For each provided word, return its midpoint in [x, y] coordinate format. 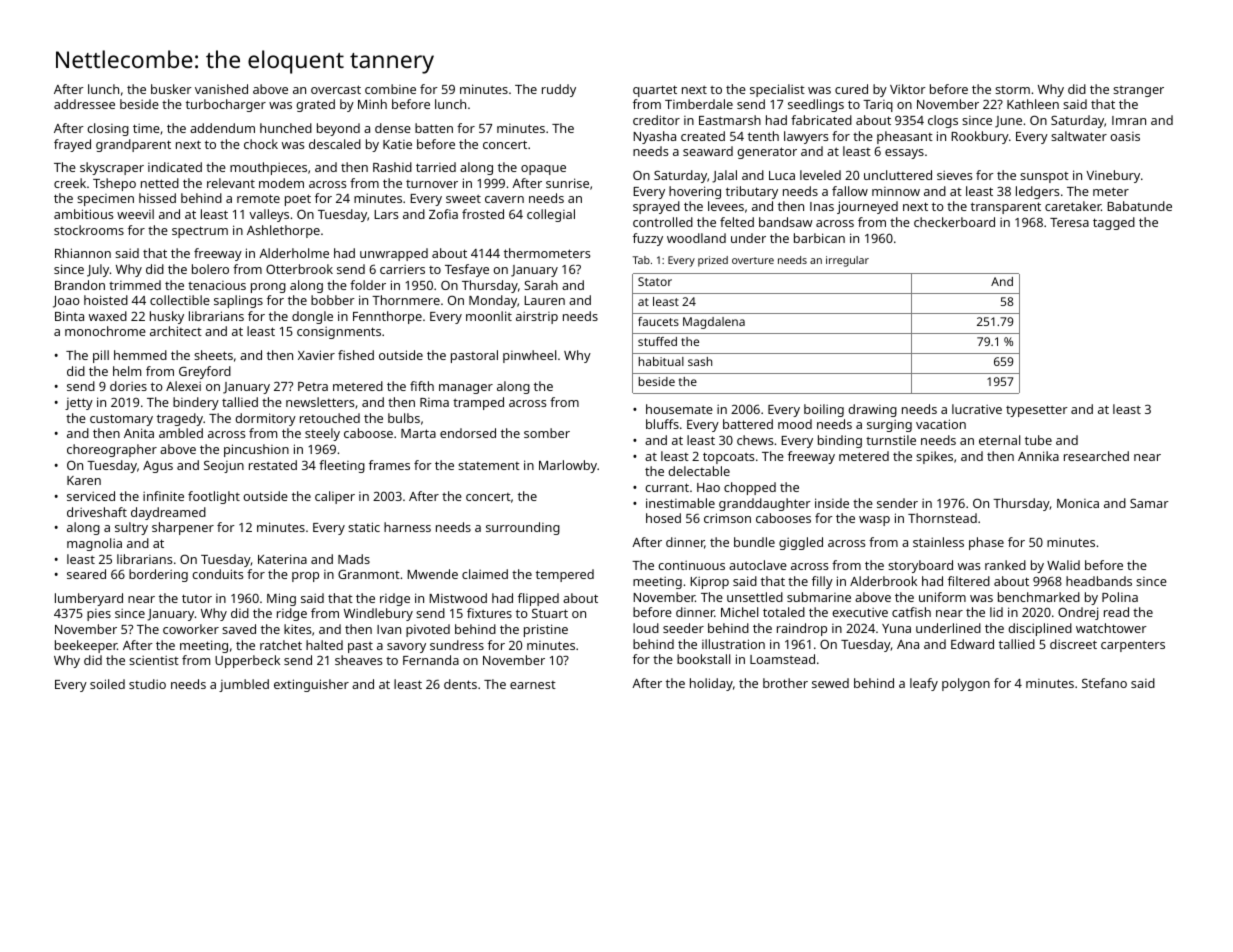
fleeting [342, 466]
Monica [1078, 503]
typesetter [1037, 411]
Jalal [724, 176]
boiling [824, 410]
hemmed [140, 355]
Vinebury [1113, 176]
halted [324, 645]
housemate [679, 409]
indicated [175, 167]
